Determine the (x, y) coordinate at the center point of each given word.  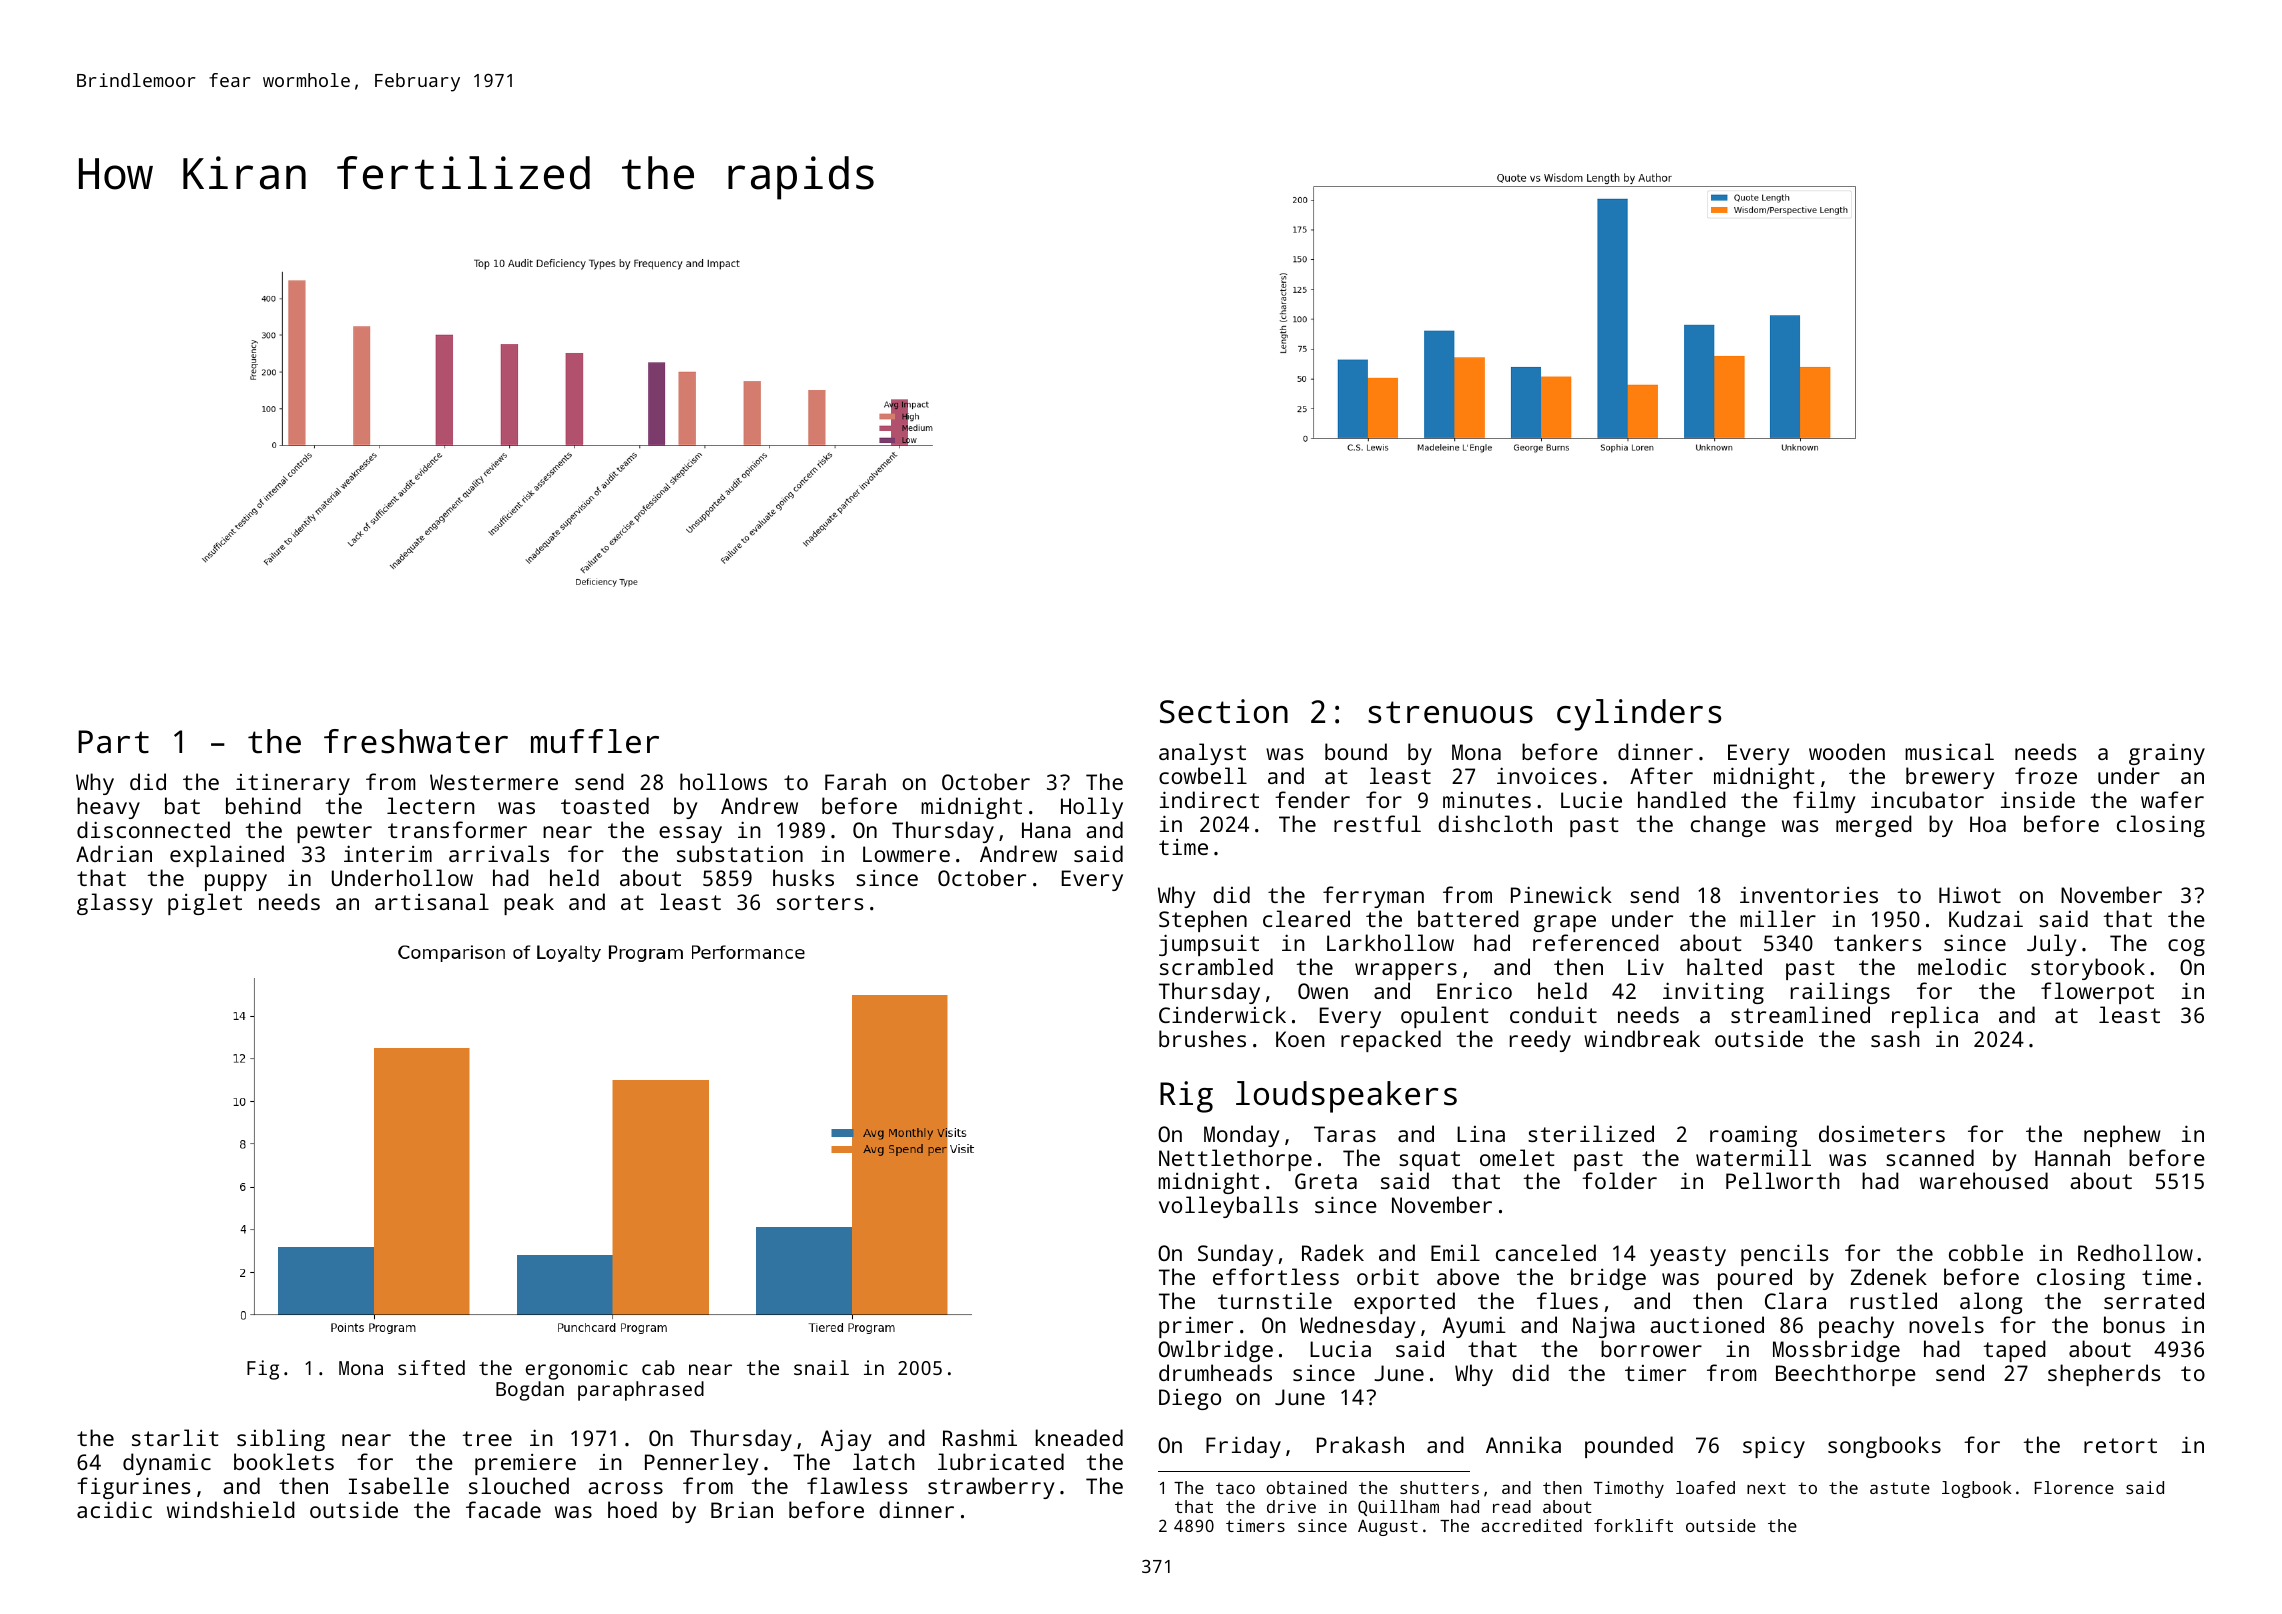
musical (1949, 751)
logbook (1977, 1489)
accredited (1531, 1525)
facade (503, 1509)
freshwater (416, 741)
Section (1224, 711)
